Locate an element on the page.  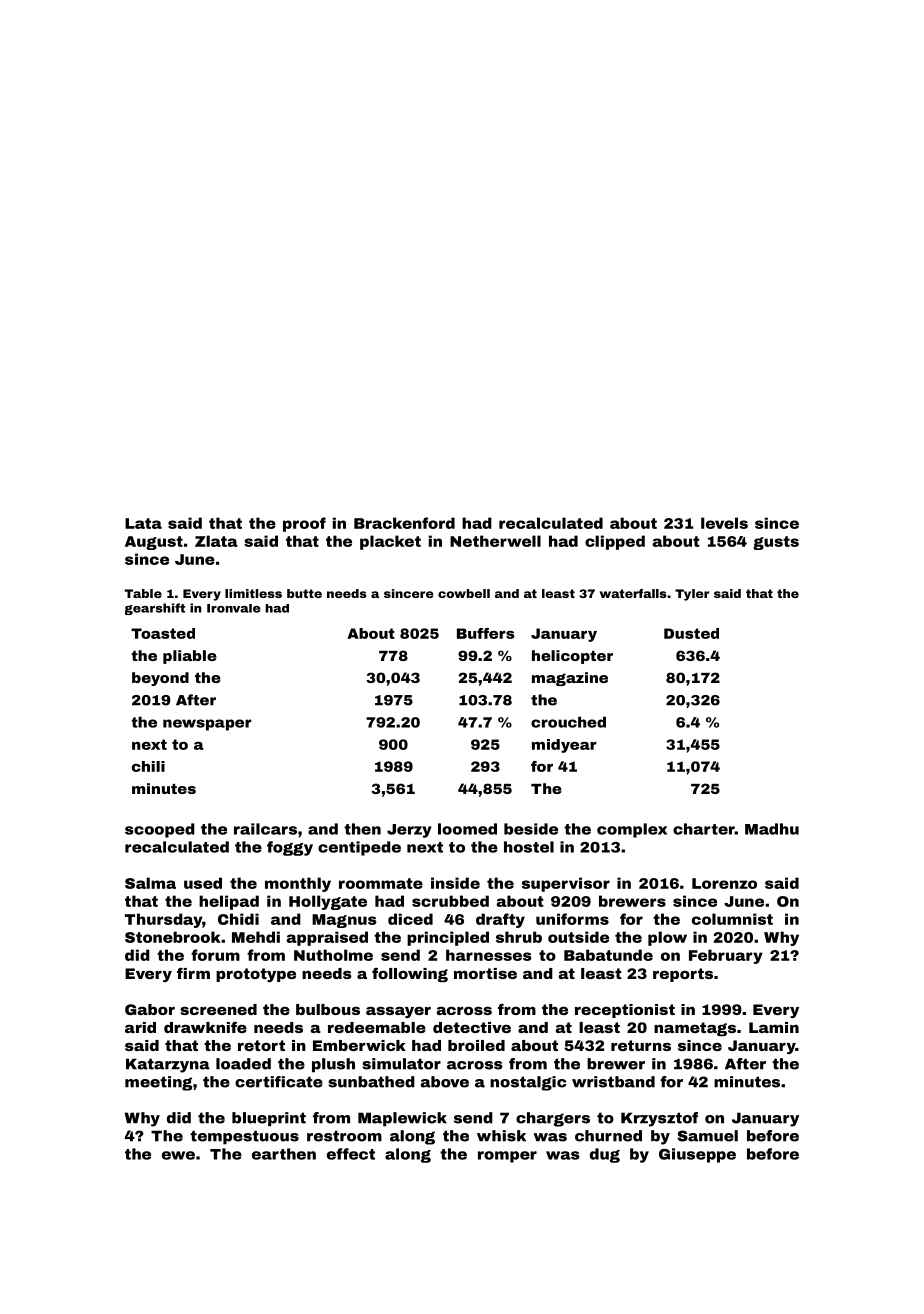
Netherwell is located at coordinates (495, 541).
